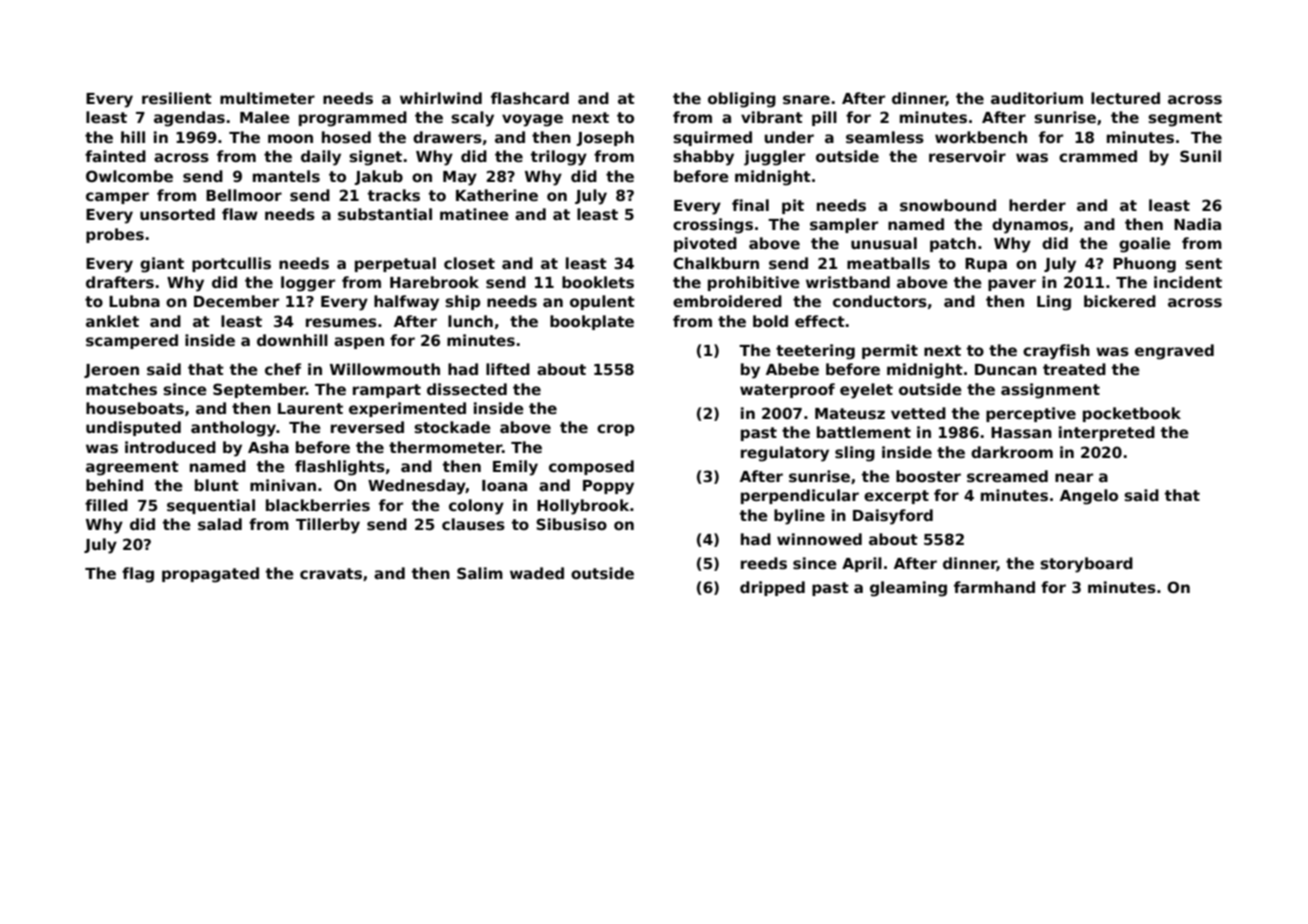  Describe the element at coordinates (112, 321) in the screenshot. I see `anklet` at that location.
